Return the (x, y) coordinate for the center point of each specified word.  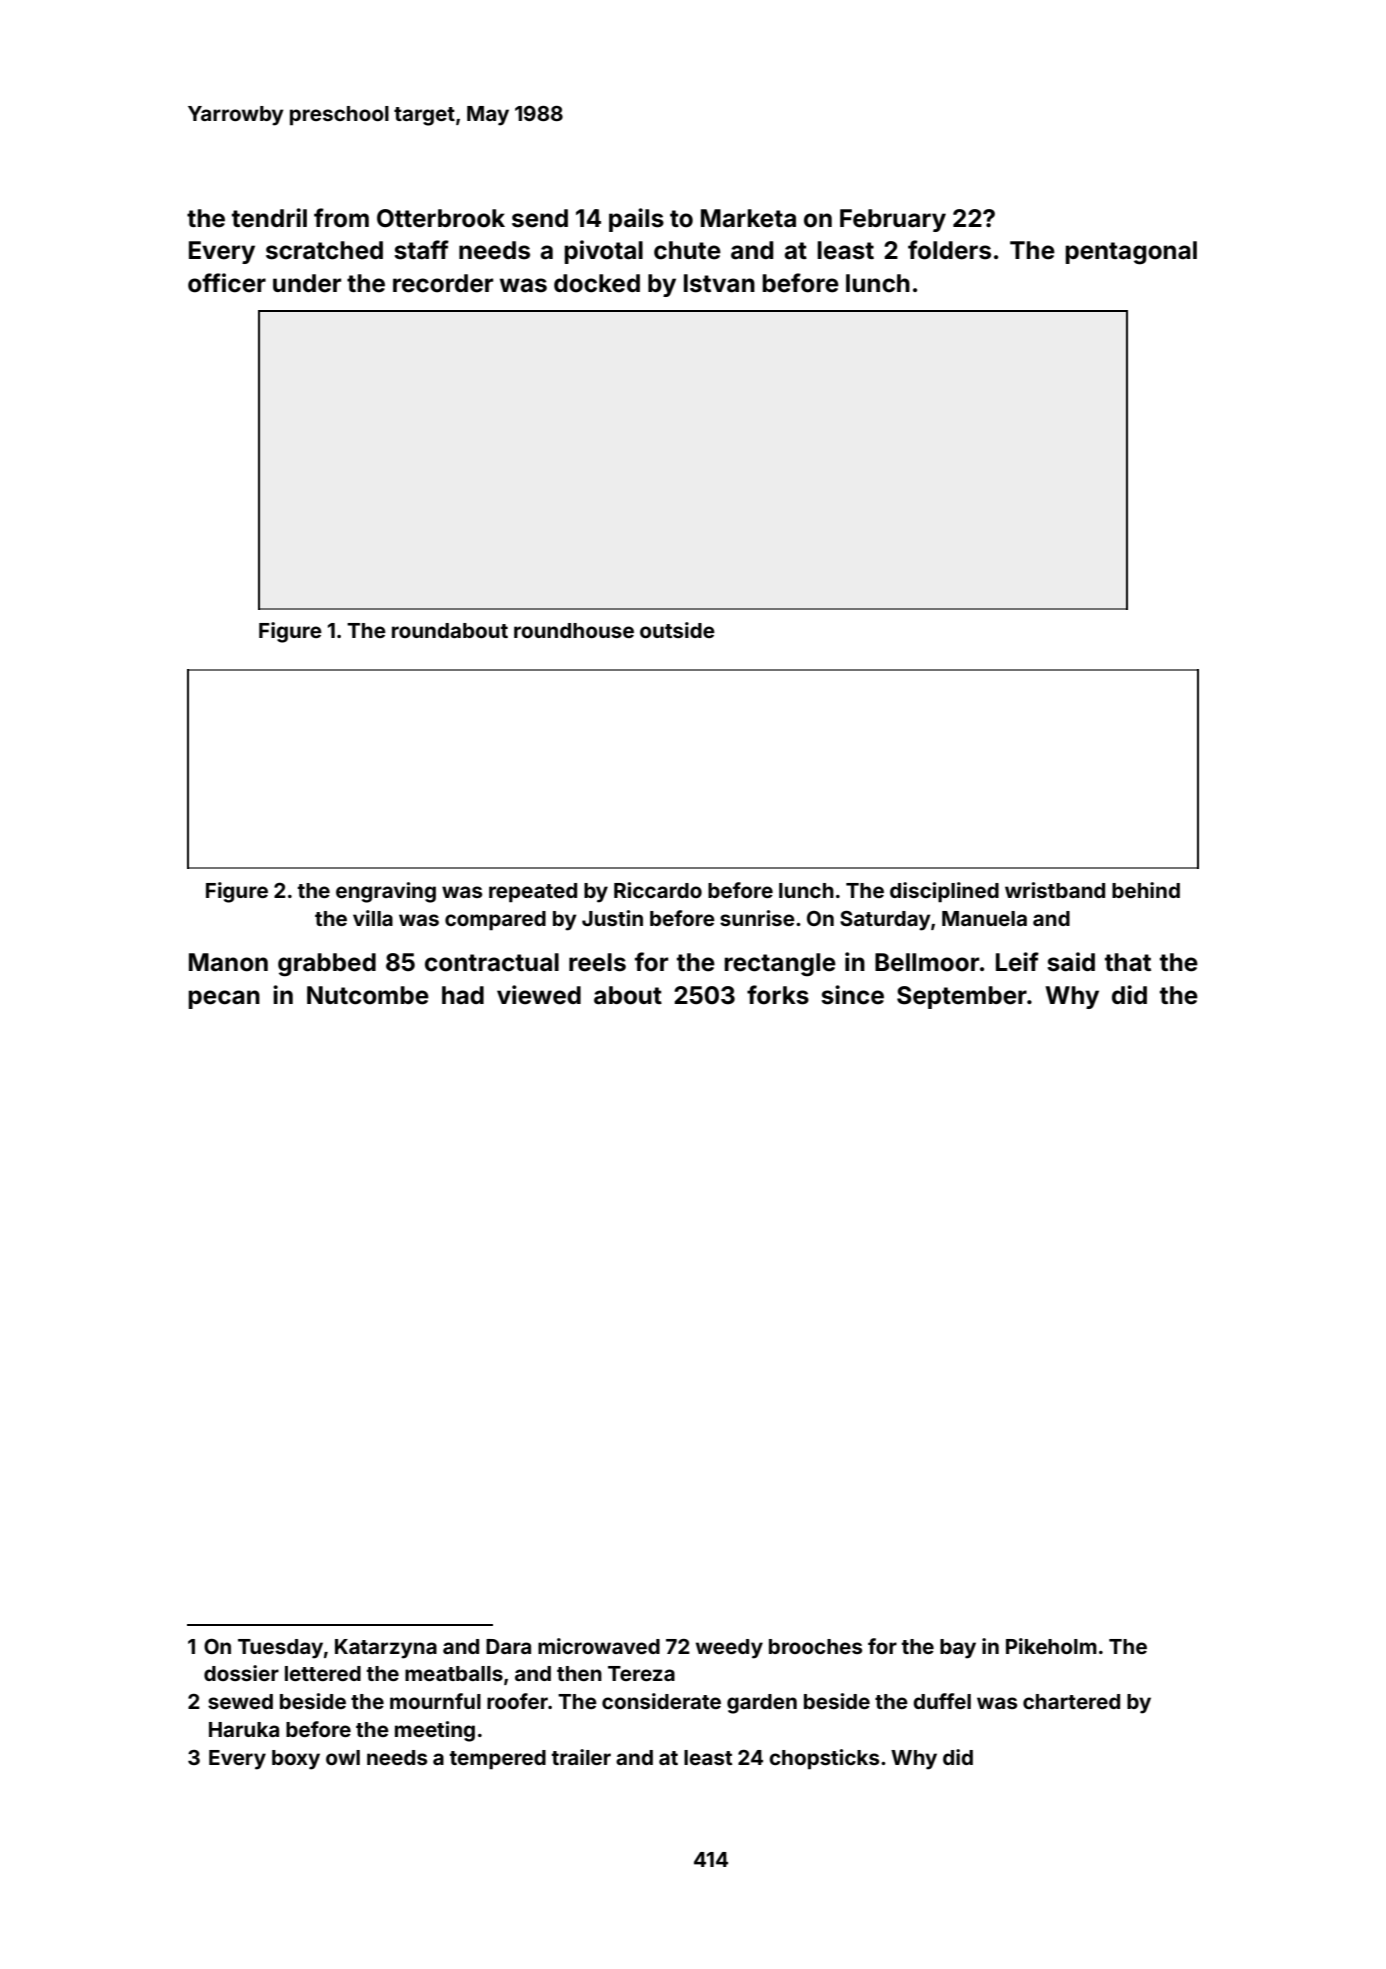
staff (421, 250)
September (962, 997)
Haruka (244, 1729)
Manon (228, 962)
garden (762, 1704)
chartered (1071, 1701)
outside (677, 630)
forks (778, 995)
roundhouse (574, 630)
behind (1146, 890)
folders (949, 250)
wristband (1055, 890)
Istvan (719, 283)
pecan (224, 999)
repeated (533, 893)
